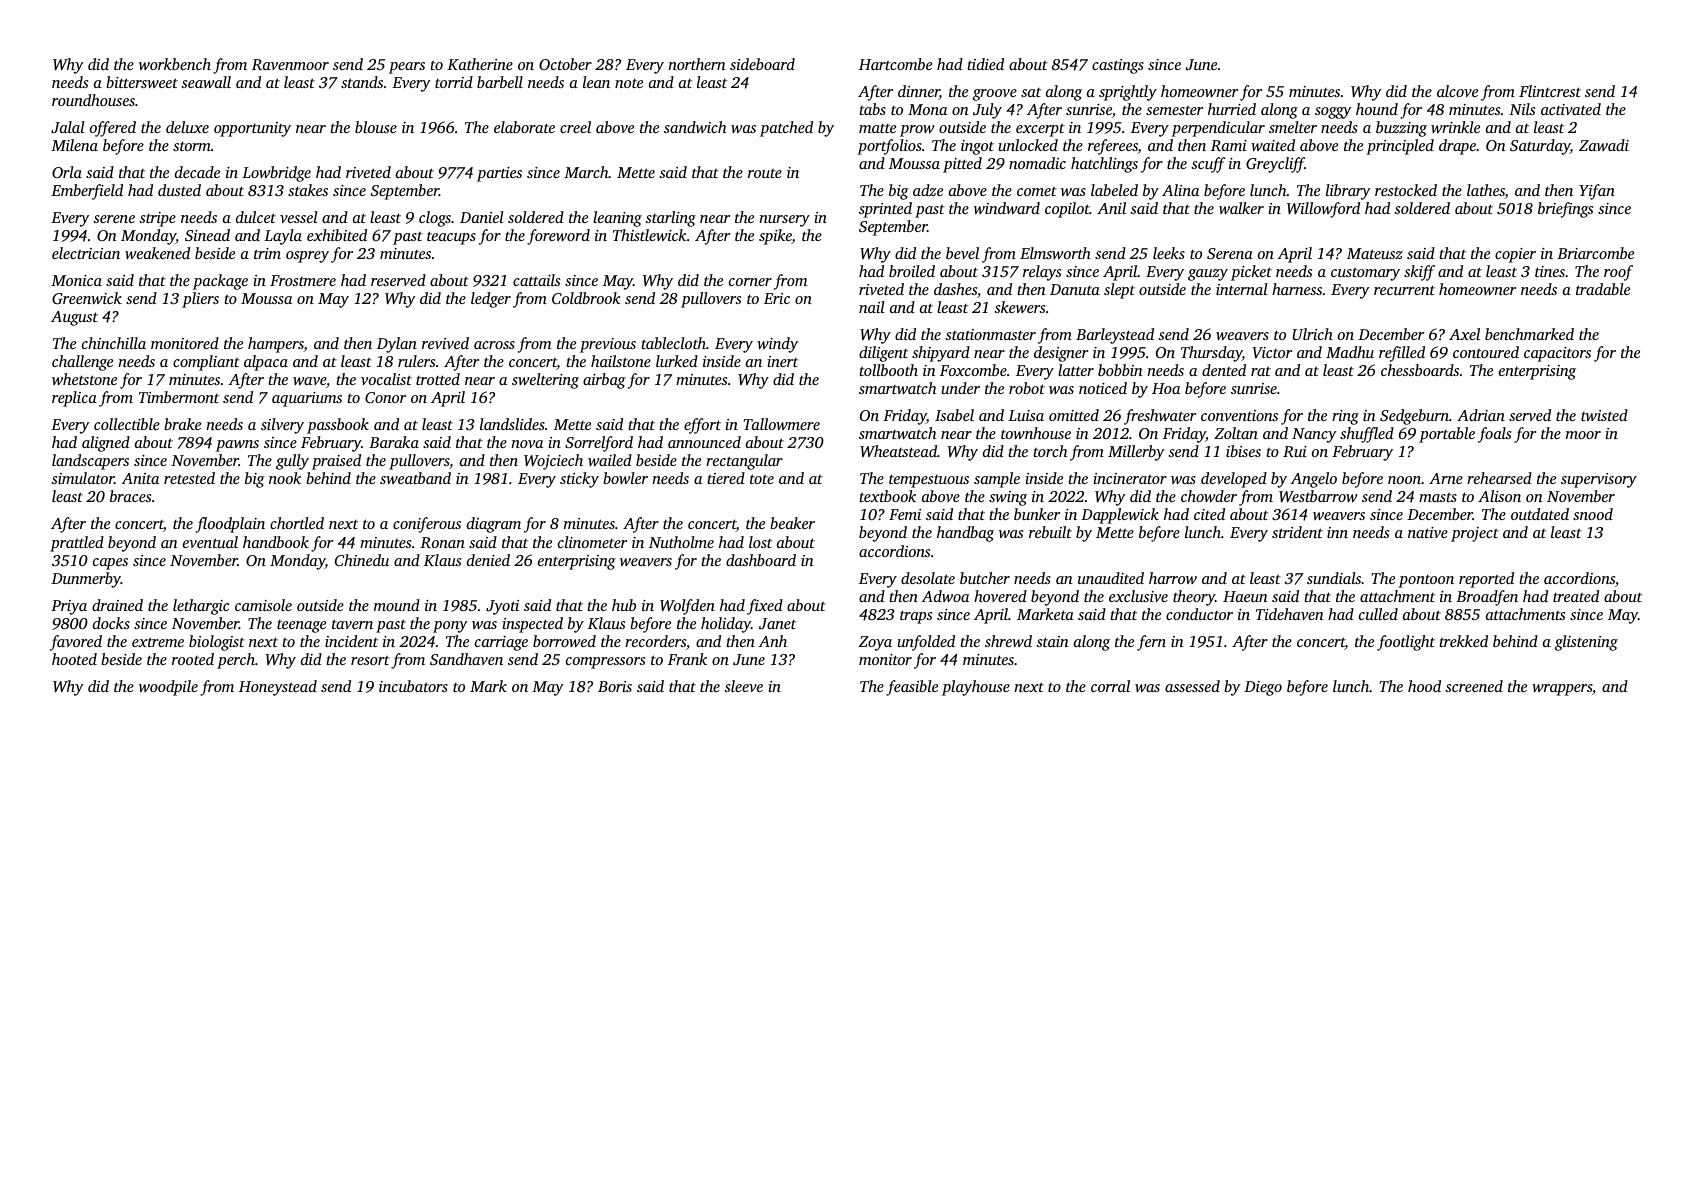 This document has width=1694, height=1198. I want to click on March, so click(586, 172).
